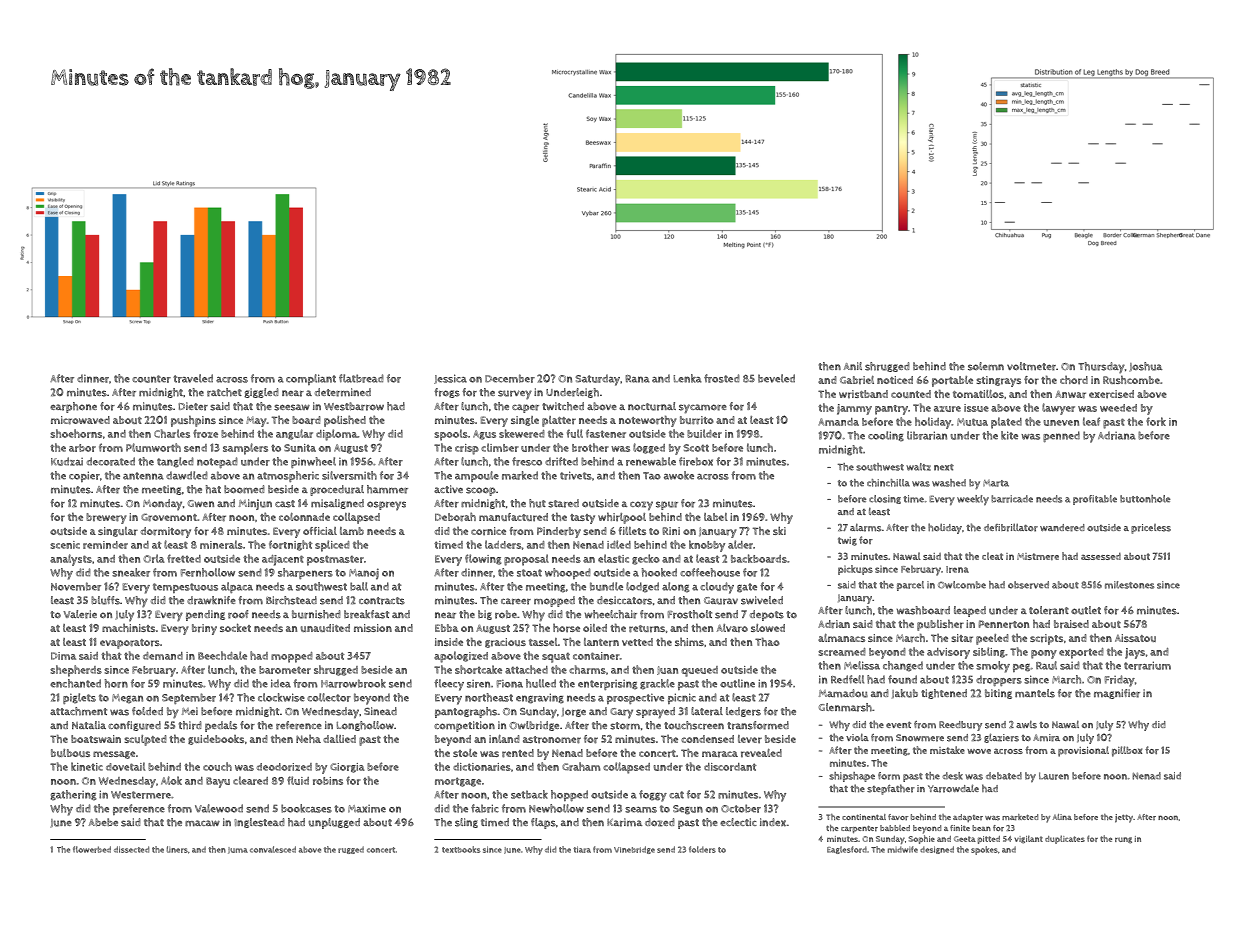 This screenshot has width=1233, height=952. I want to click on Juma, so click(238, 850).
